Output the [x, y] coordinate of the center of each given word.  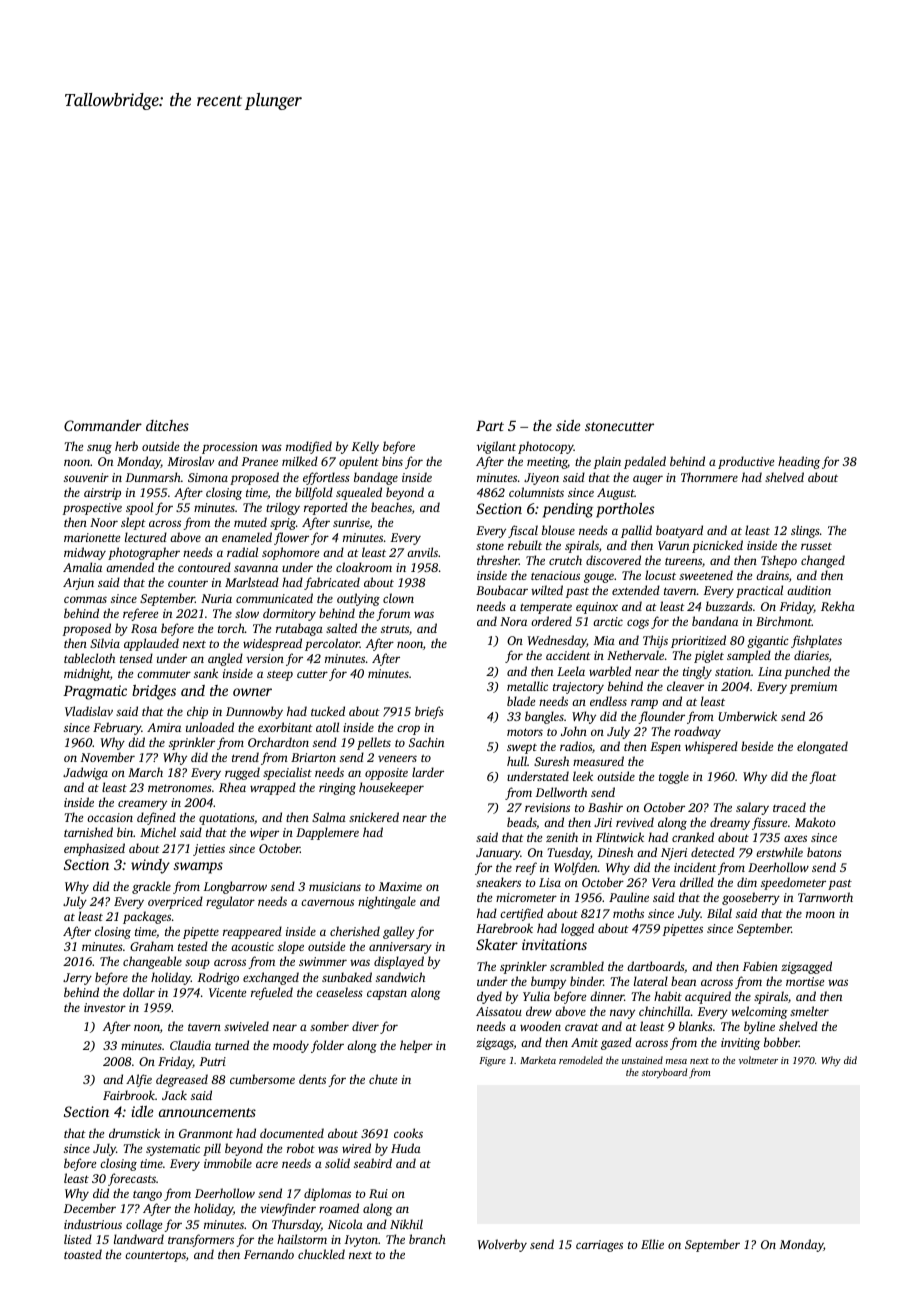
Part [490, 426]
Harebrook [504, 928]
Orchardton [278, 742]
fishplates [816, 641]
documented [292, 1133]
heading [799, 462]
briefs [429, 712]
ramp [644, 704]
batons [824, 852]
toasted [83, 1254]
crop [408, 730]
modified [309, 447]
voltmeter [758, 1060]
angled [225, 659]
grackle [151, 887]
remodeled [581, 1060]
